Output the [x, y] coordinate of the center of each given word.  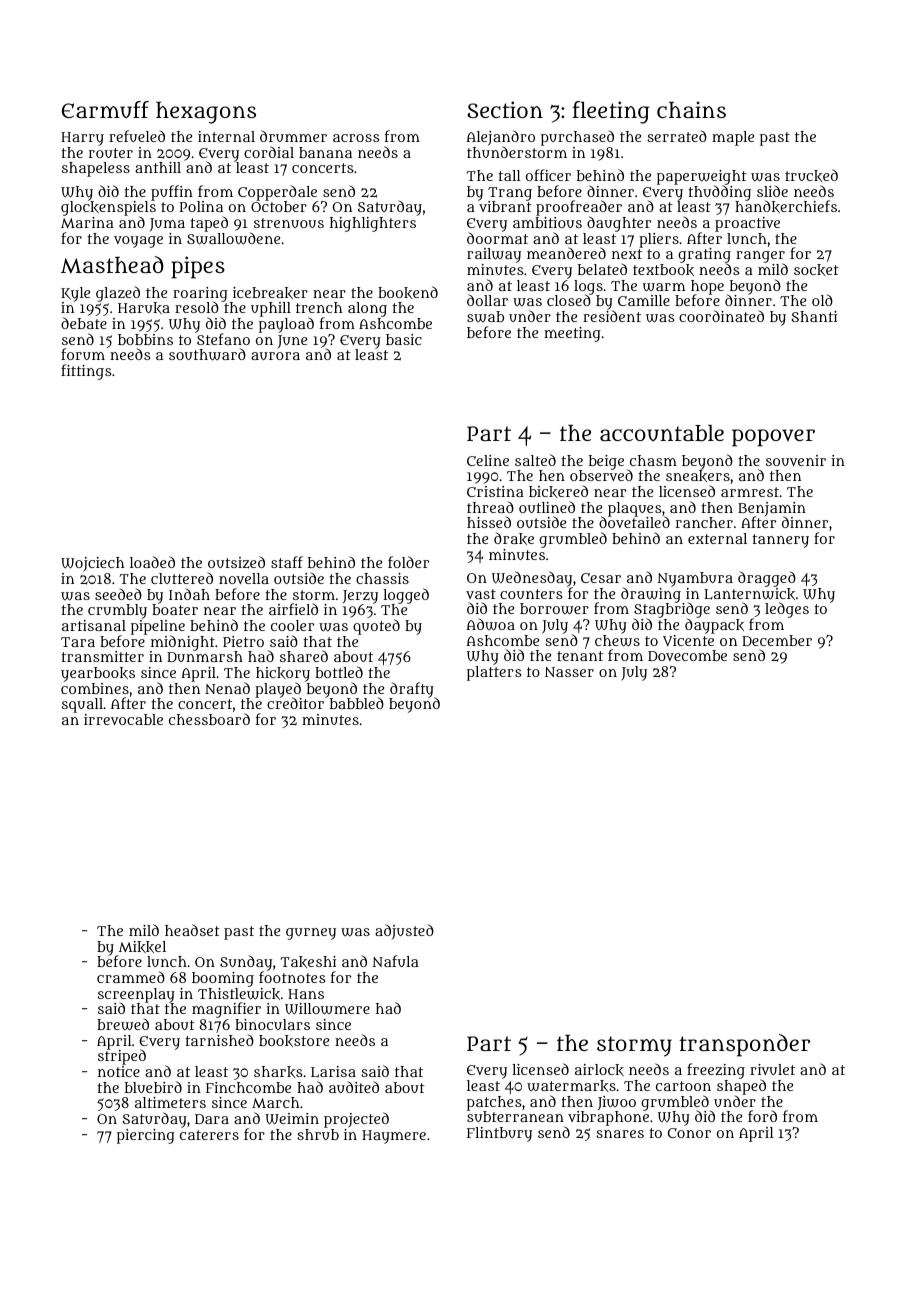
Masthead [112, 265]
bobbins [145, 339]
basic [404, 339]
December [777, 640]
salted [535, 460]
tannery [780, 541]
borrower [554, 609]
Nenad [227, 688]
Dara [212, 1119]
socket [816, 270]
